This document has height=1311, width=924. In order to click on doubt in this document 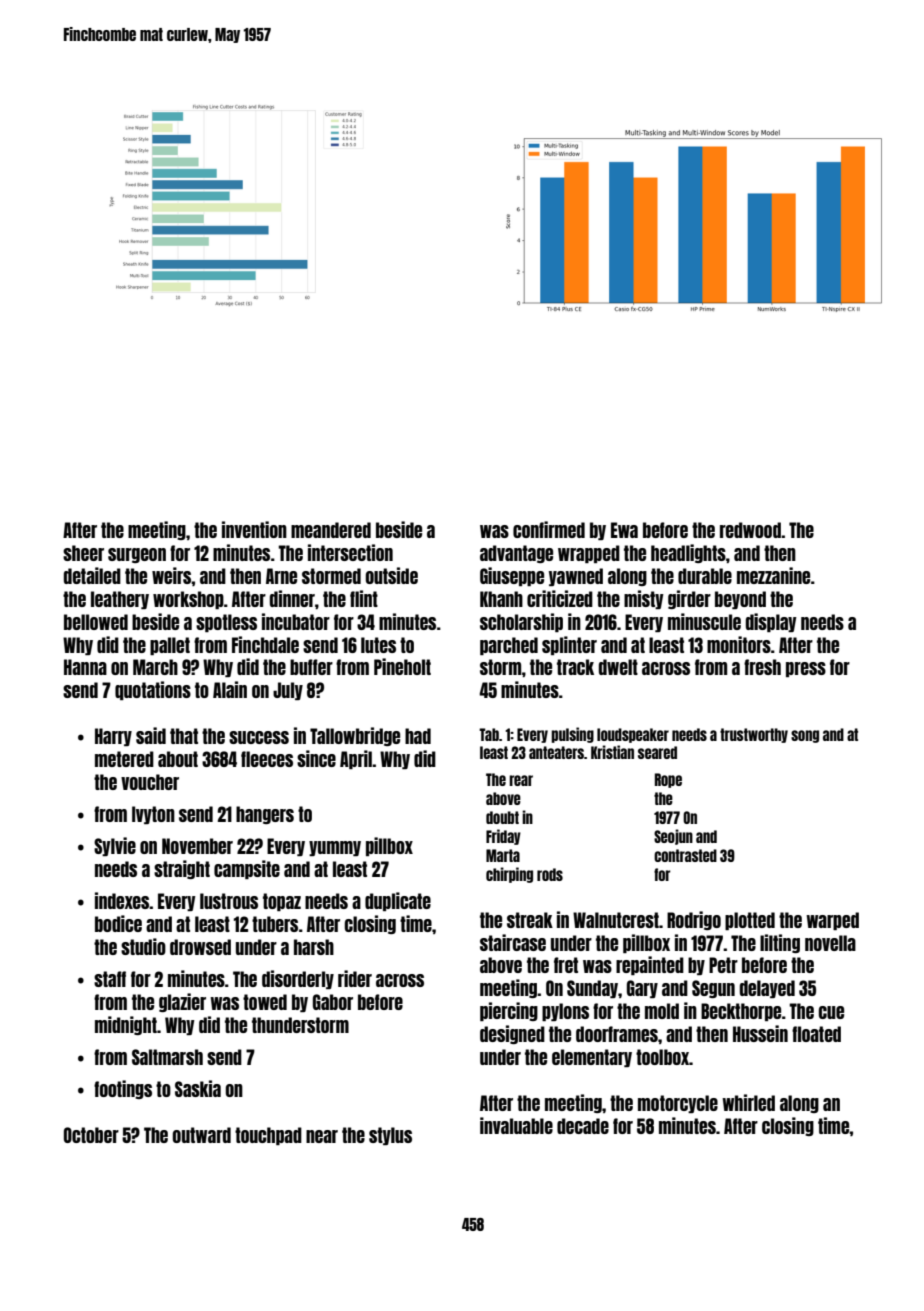, I will do `click(502, 817)`.
